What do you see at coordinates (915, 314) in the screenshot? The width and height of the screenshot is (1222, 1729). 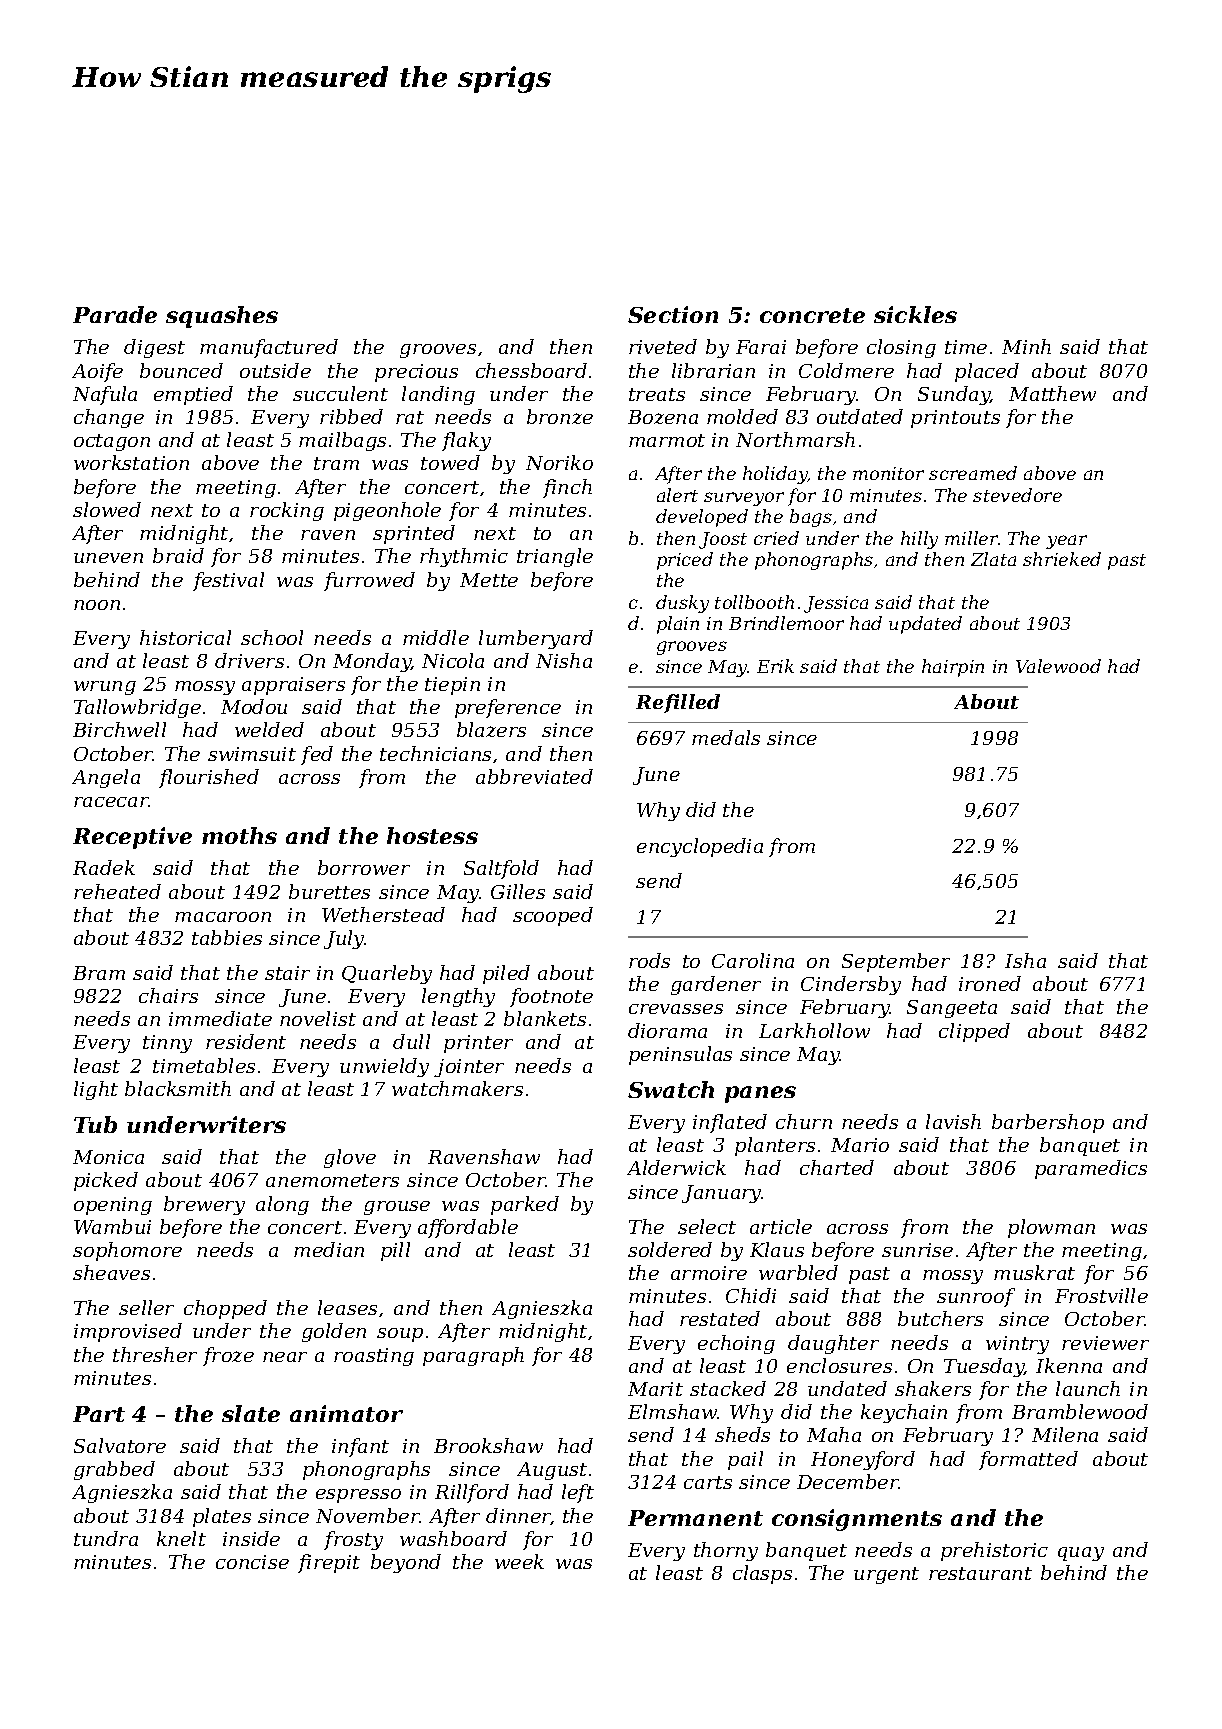 I see `sickles` at bounding box center [915, 314].
